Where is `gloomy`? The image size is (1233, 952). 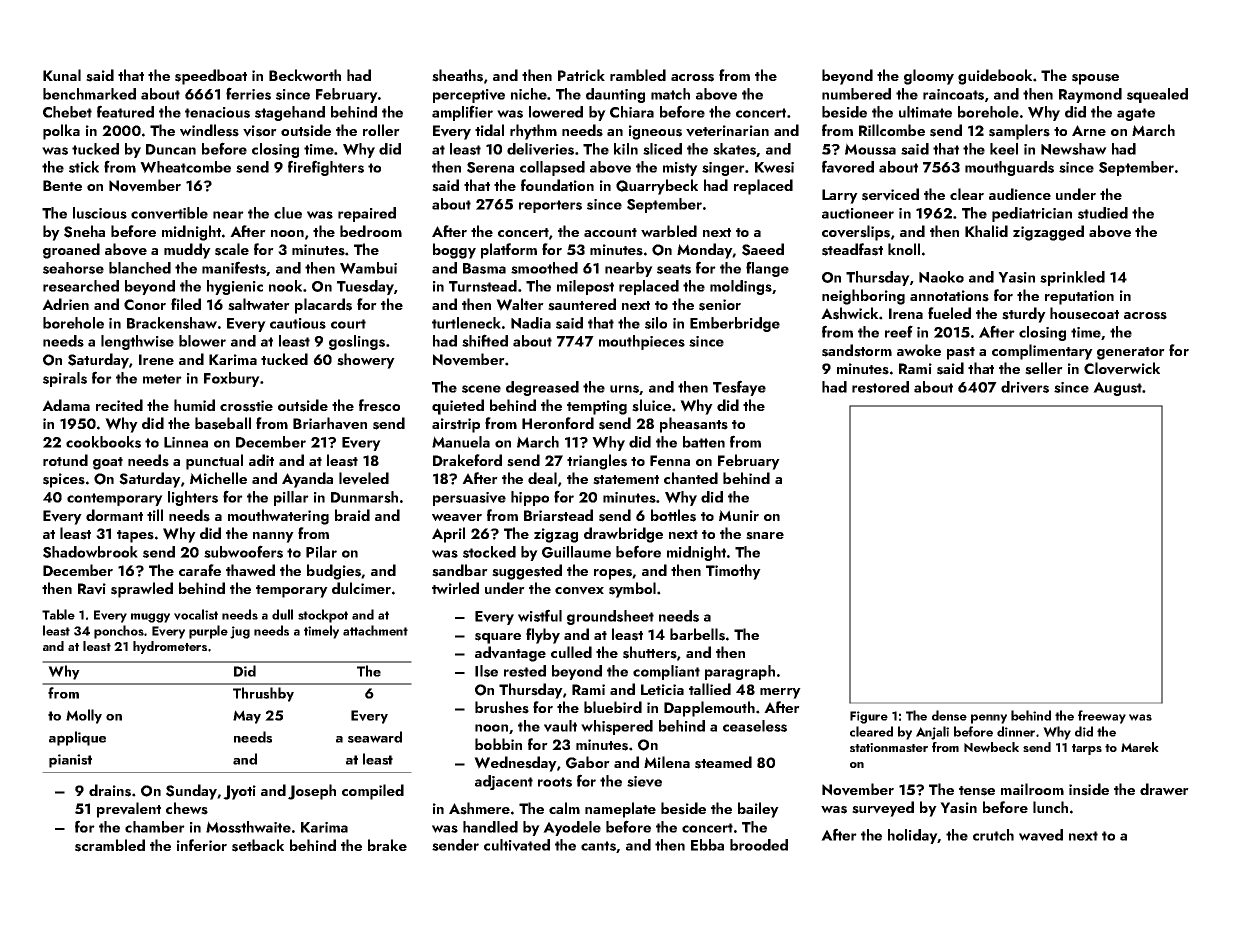 gloomy is located at coordinates (929, 77).
